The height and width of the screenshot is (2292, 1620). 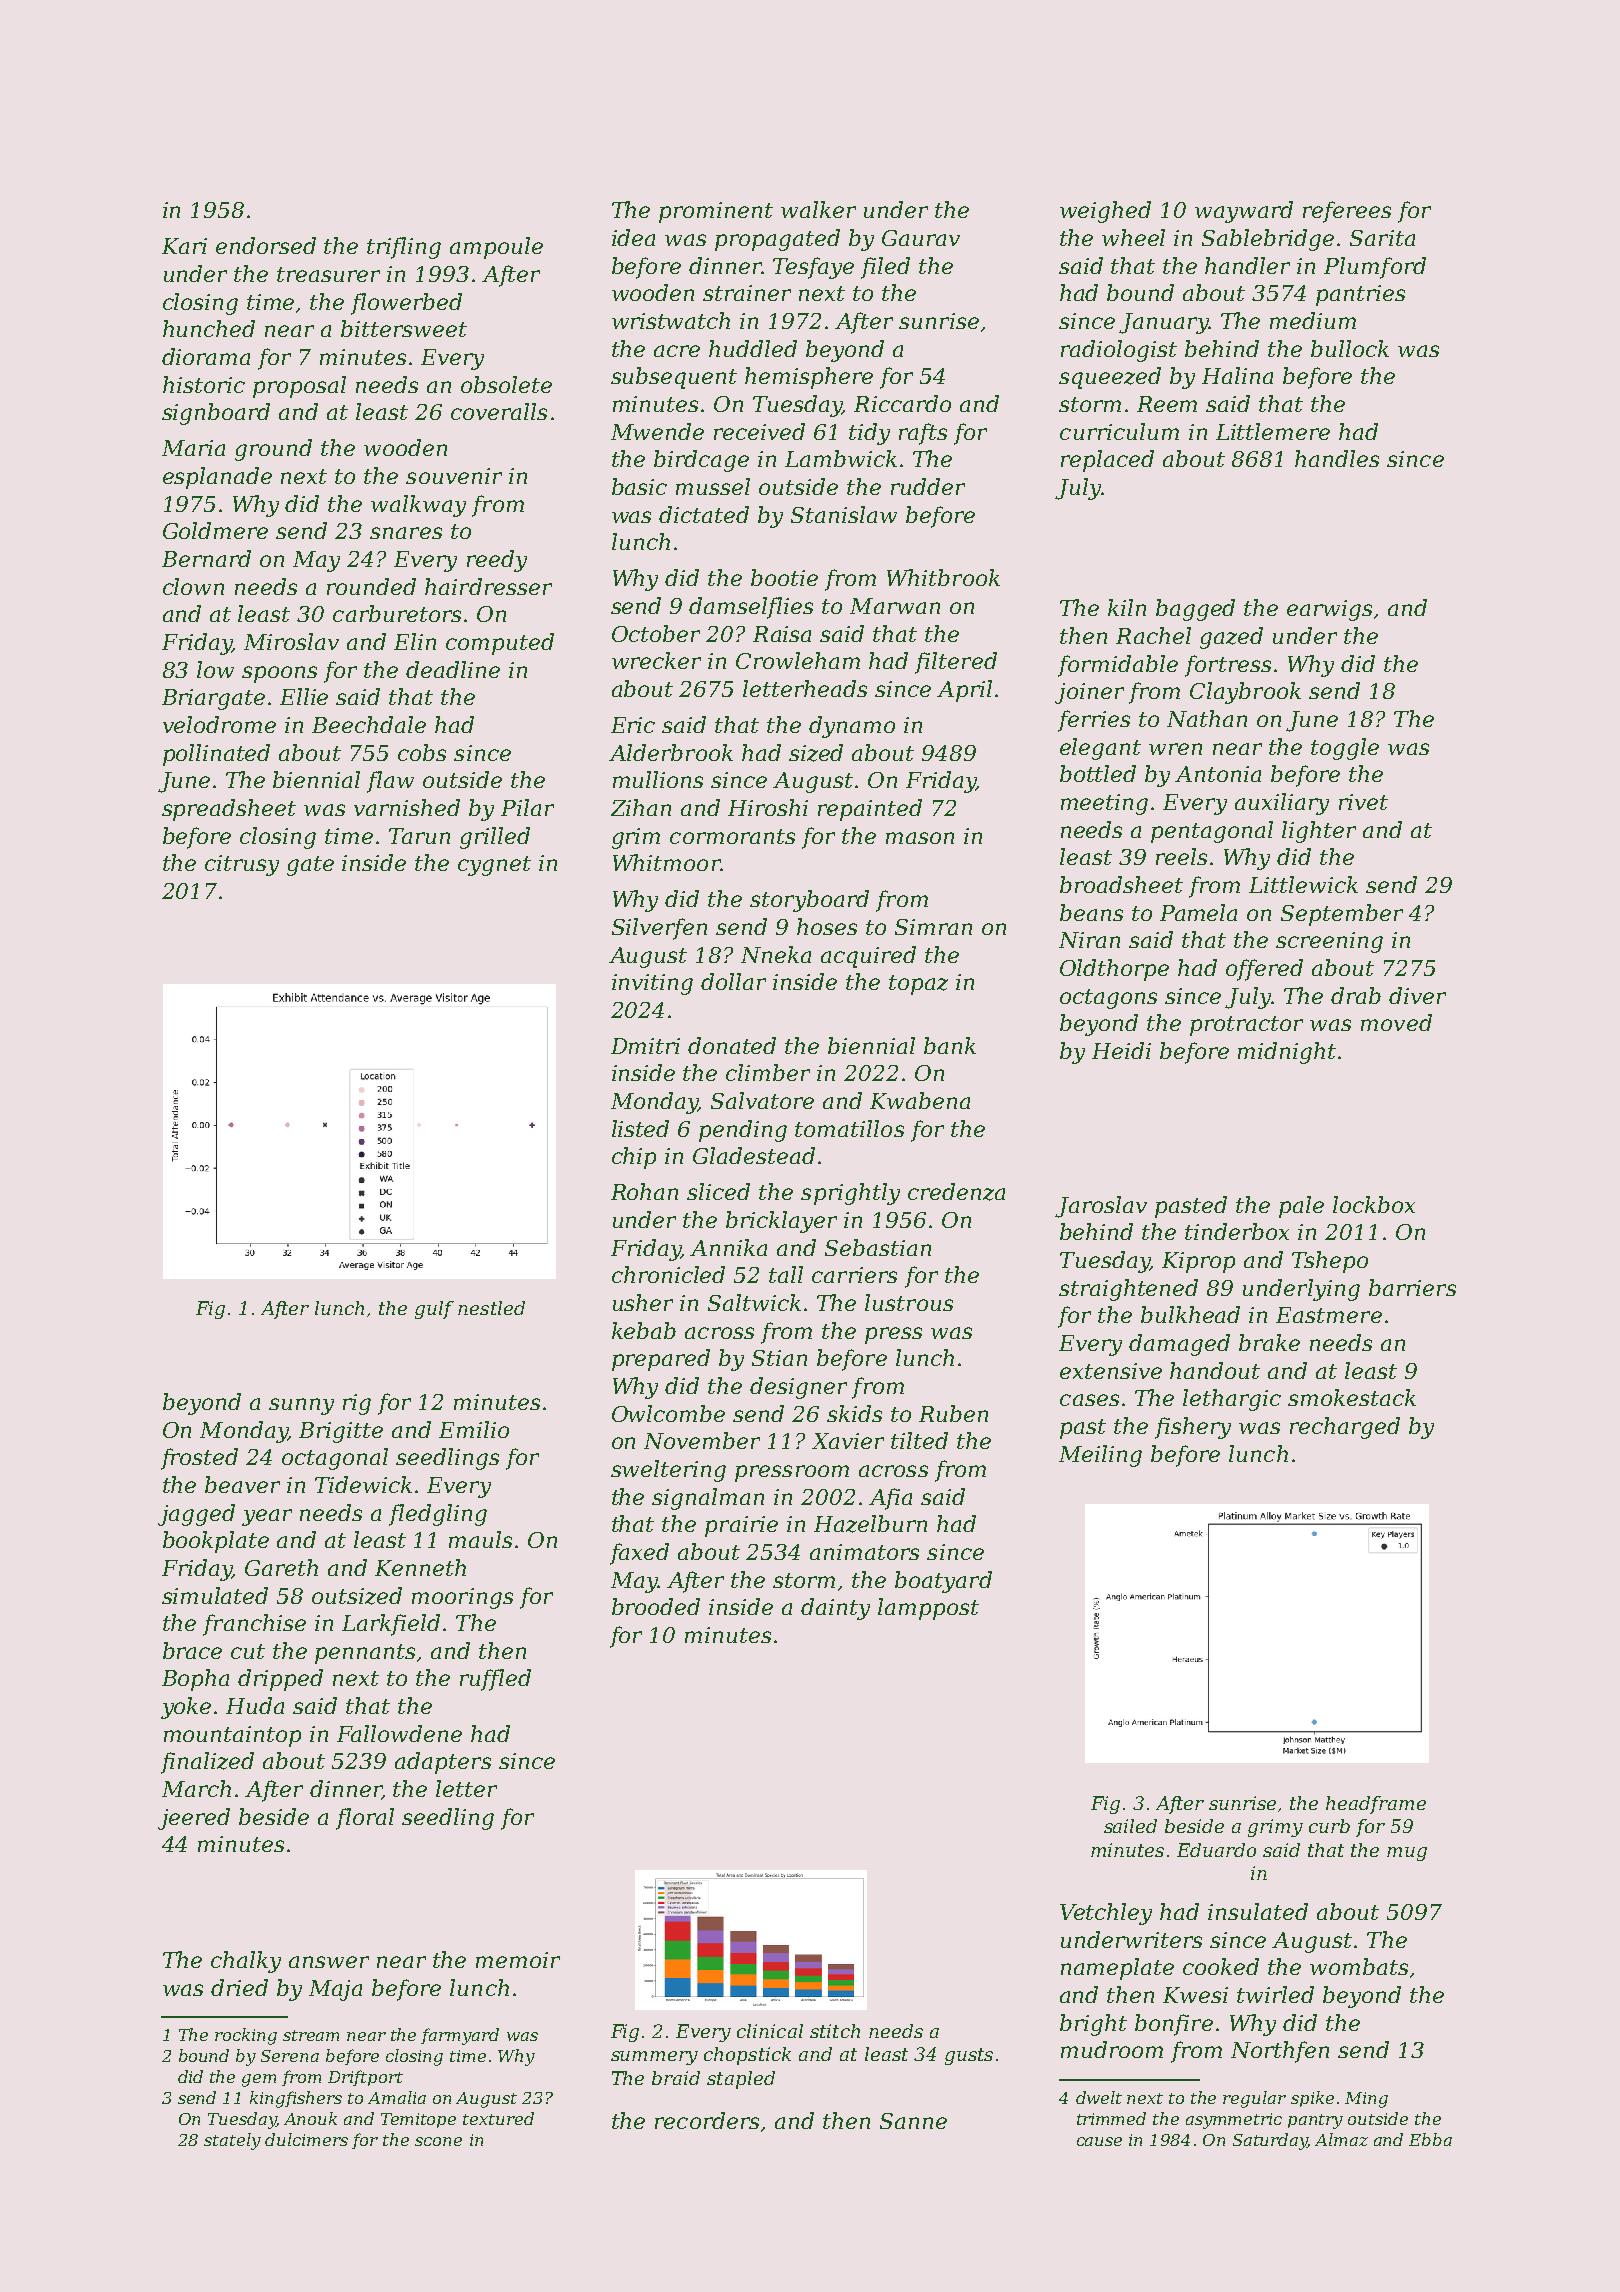 I want to click on Whitmoor, so click(x=666, y=862).
